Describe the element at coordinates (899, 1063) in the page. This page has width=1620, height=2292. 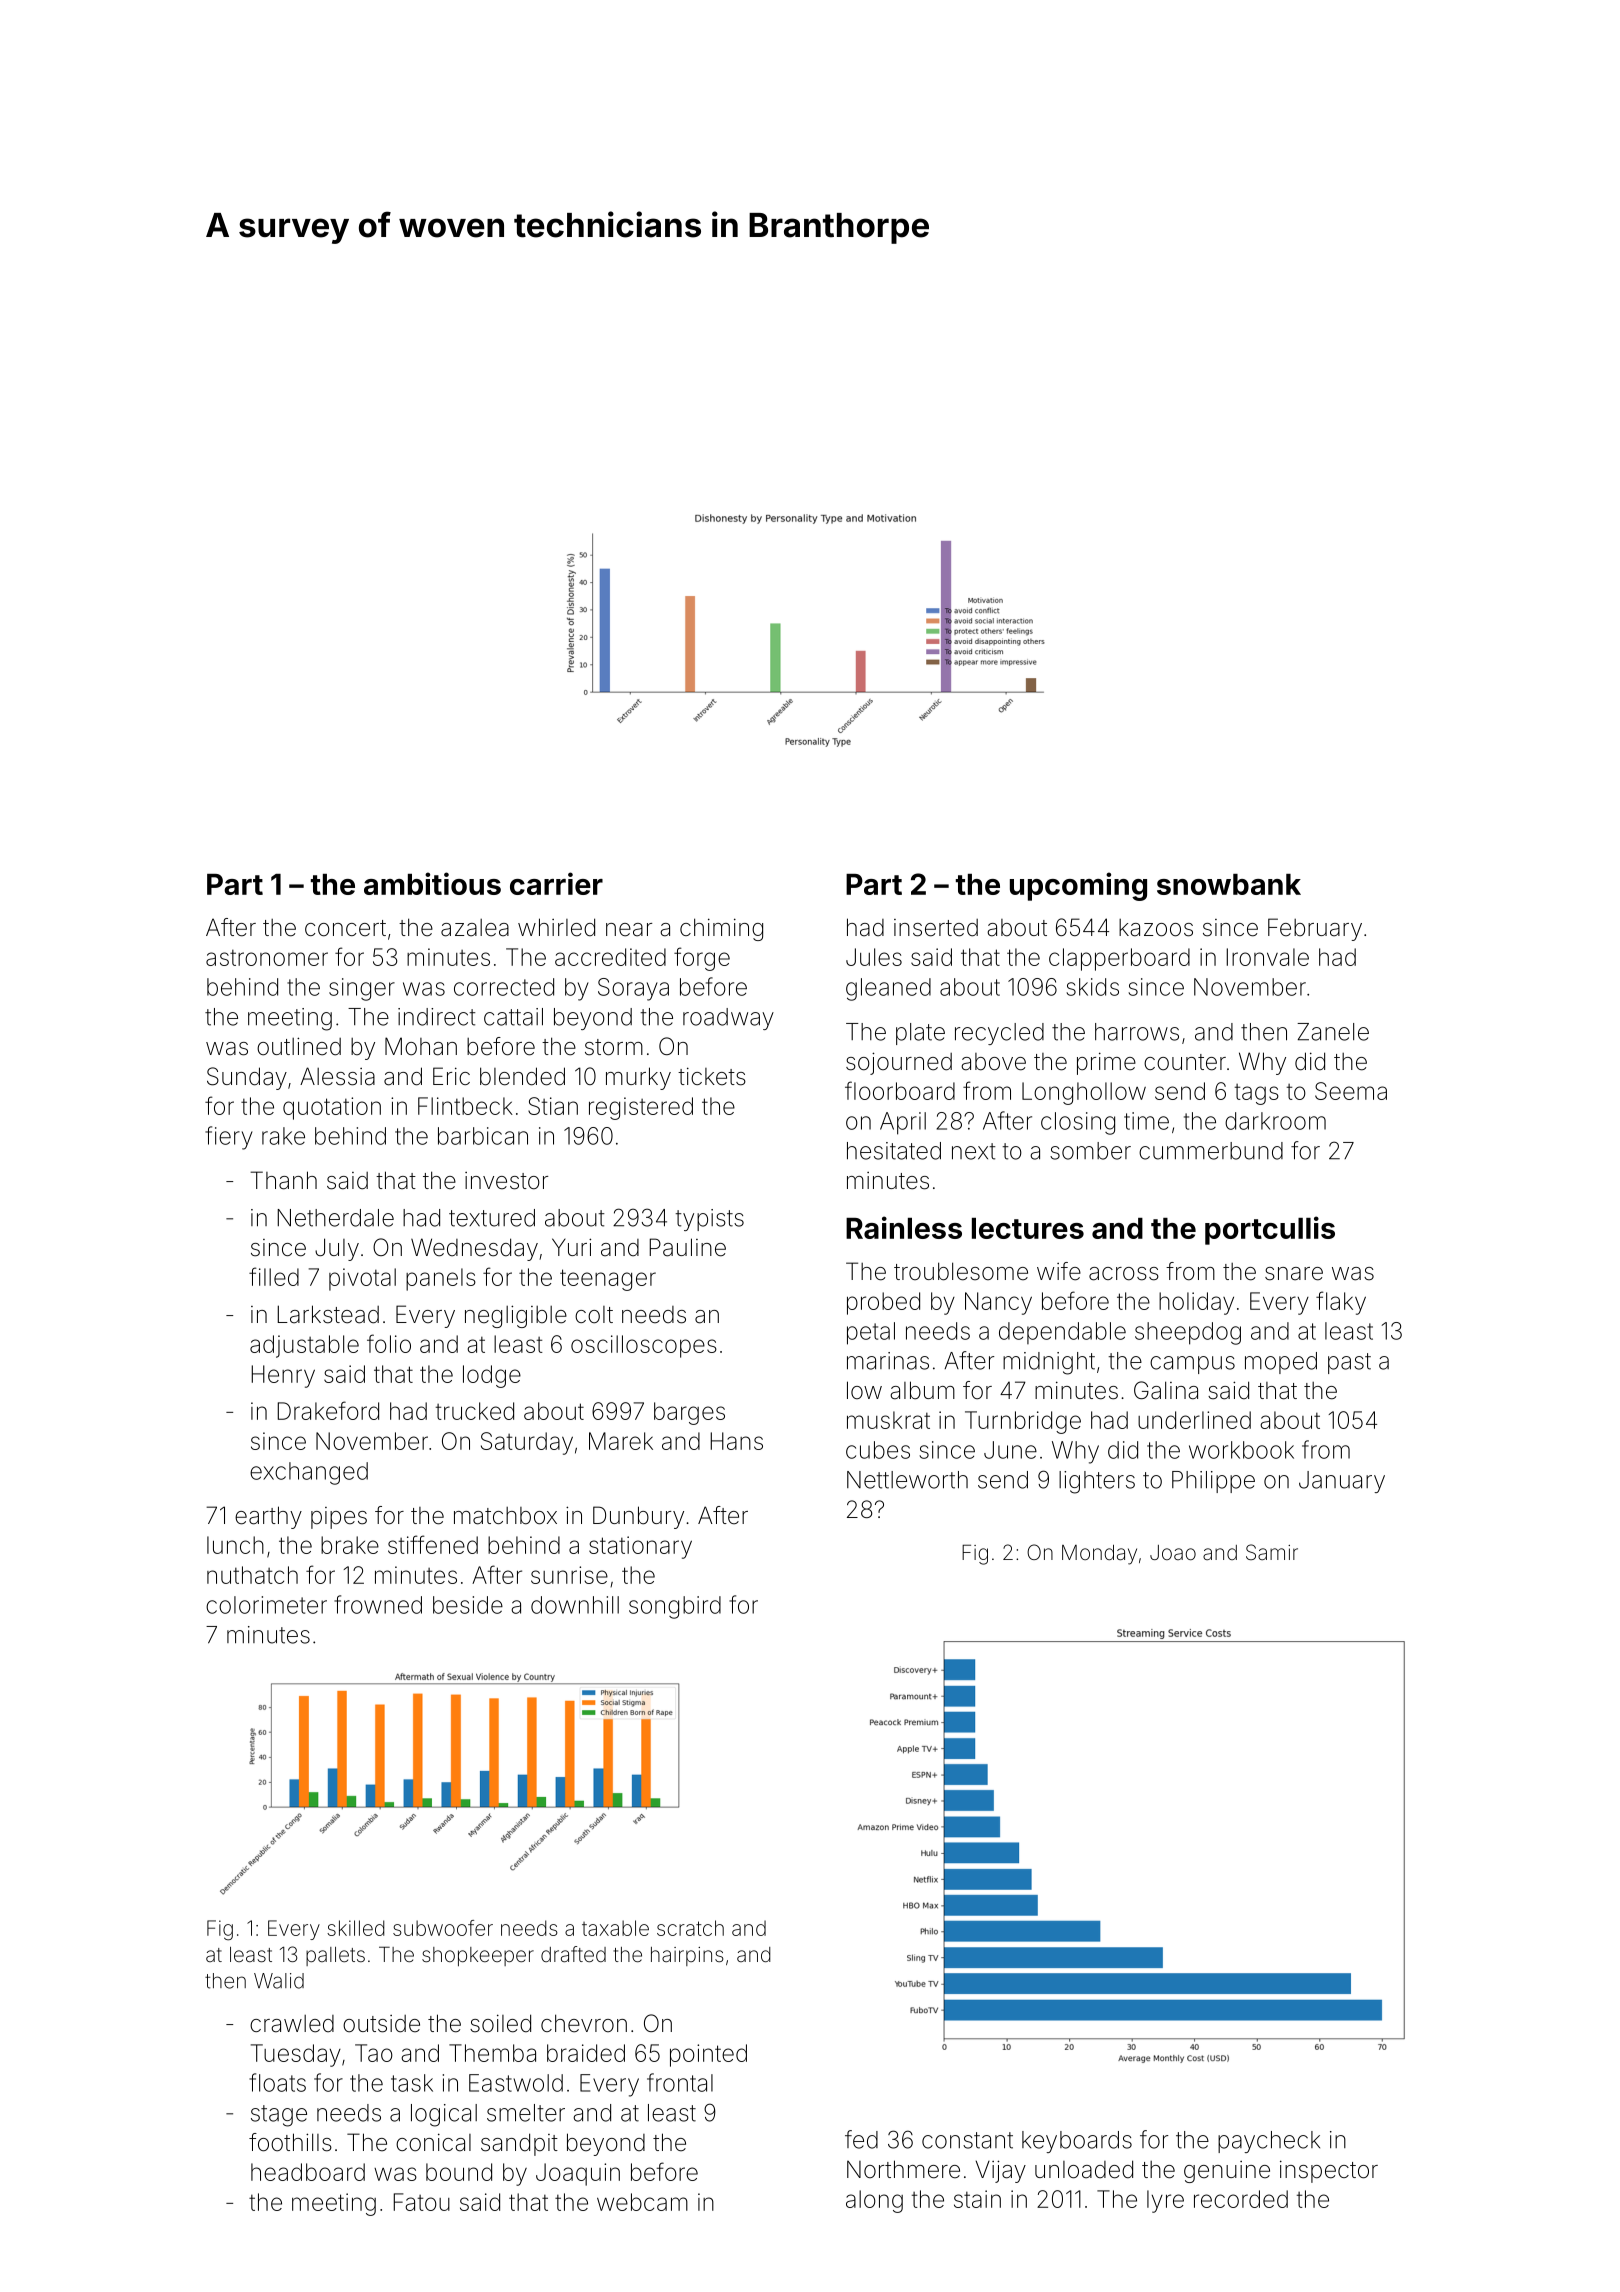
I see `sojourned` at that location.
